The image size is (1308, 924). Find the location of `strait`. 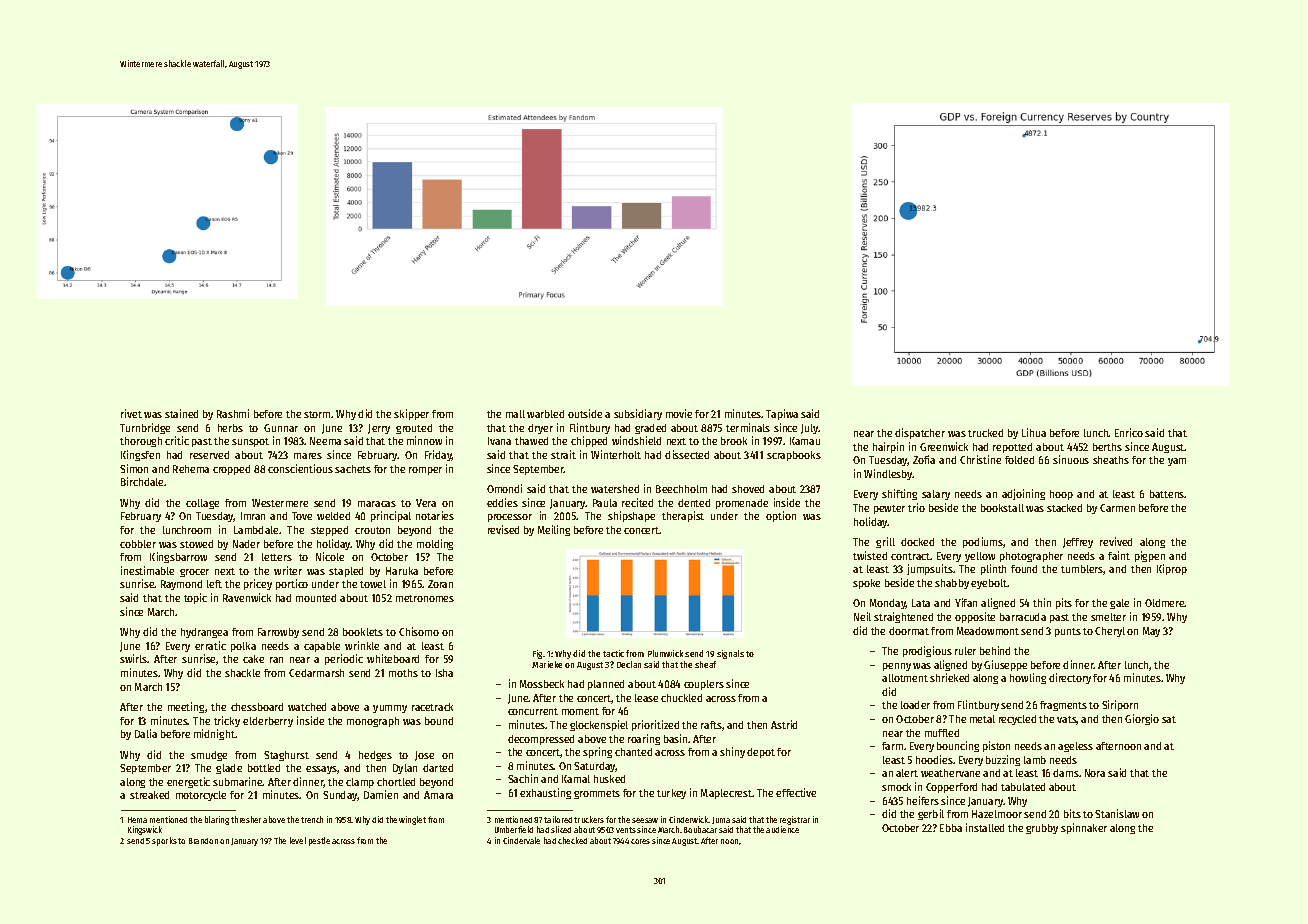

strait is located at coordinates (563, 454).
